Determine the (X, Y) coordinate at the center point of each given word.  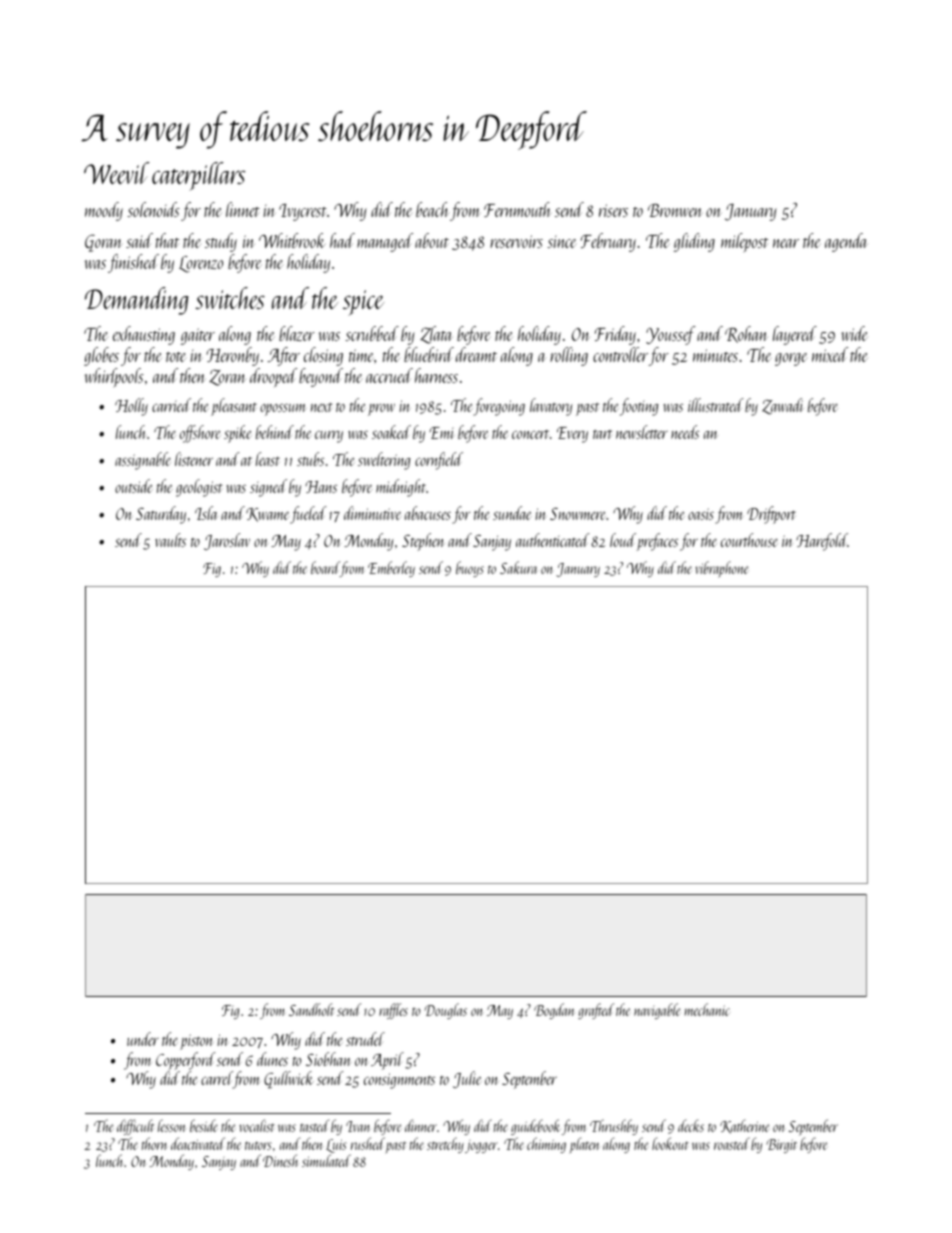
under (143, 1039)
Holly (131, 407)
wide (854, 333)
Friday (615, 335)
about (432, 240)
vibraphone (721, 569)
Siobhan (328, 1059)
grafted (596, 1011)
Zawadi (783, 406)
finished (133, 263)
